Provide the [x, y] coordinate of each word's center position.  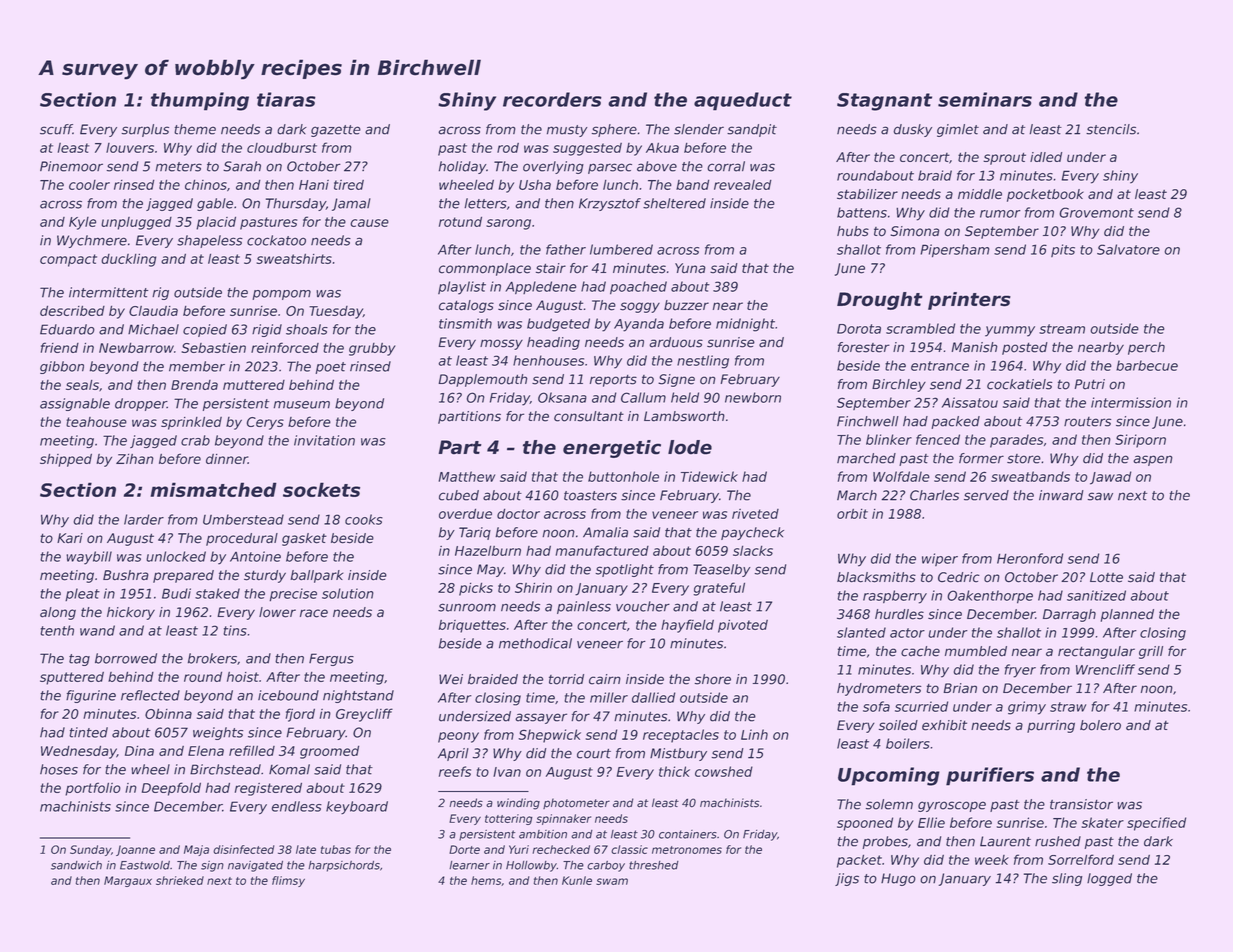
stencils [1111, 129]
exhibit [944, 725]
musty [567, 131]
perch [1146, 348]
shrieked [180, 880]
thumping [200, 101]
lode [690, 447]
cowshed [724, 771]
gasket [304, 539]
